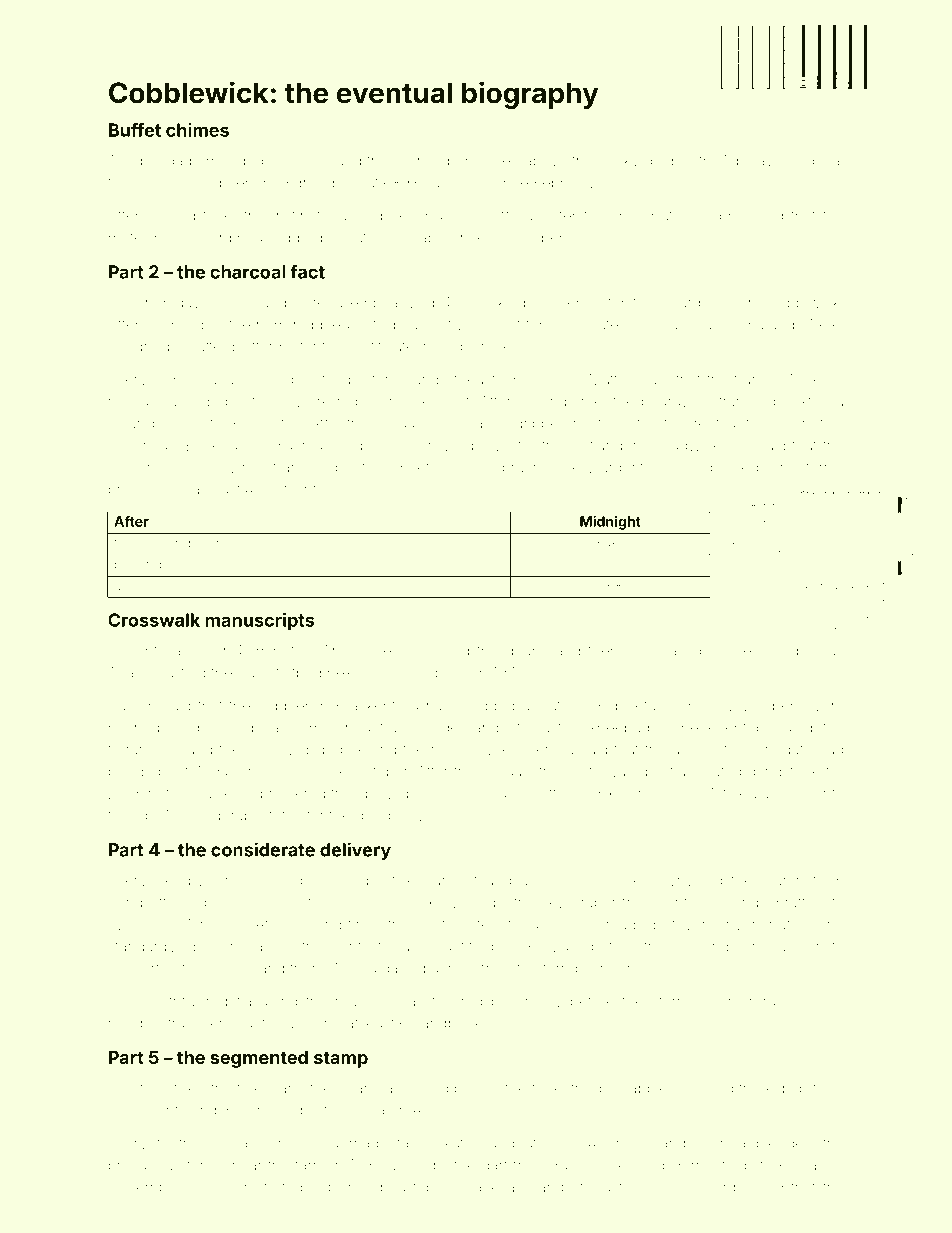  Describe the element at coordinates (751, 162) in the screenshot. I see `Adebayo` at that location.
